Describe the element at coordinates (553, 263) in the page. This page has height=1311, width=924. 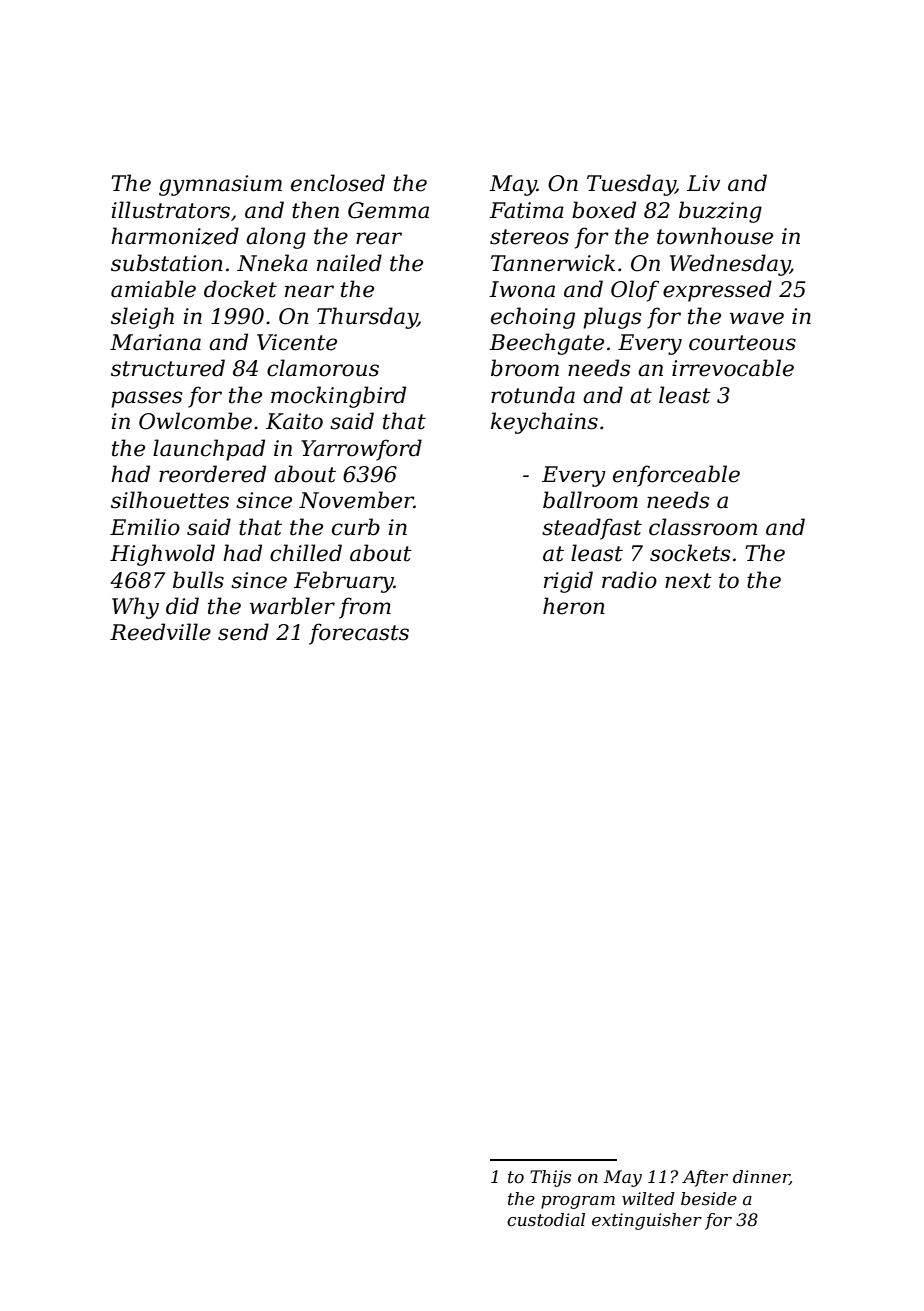
I see `Tannerwick` at that location.
